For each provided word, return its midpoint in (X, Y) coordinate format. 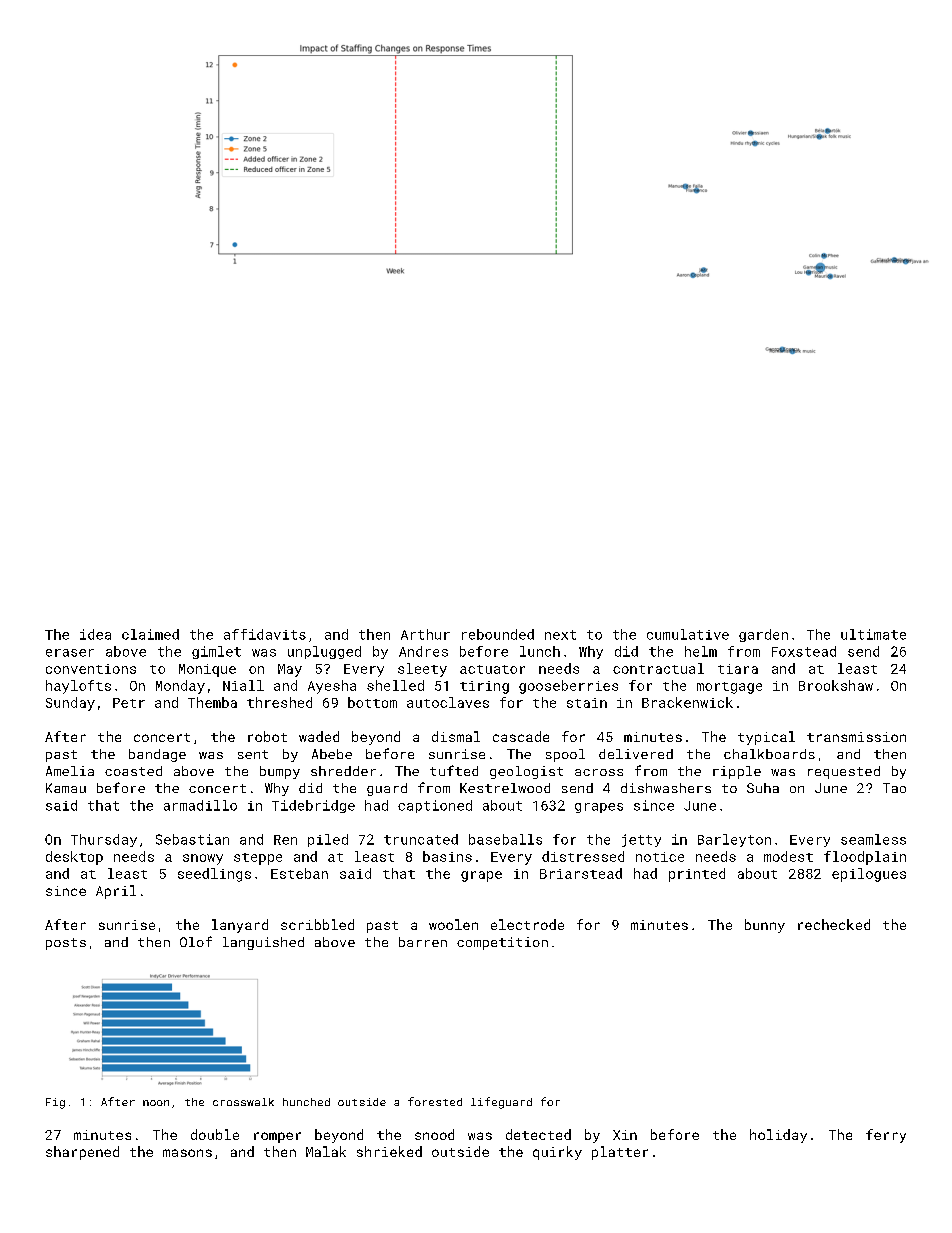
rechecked (834, 924)
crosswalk (243, 1102)
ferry (886, 1136)
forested (435, 1101)
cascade (521, 736)
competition (502, 943)
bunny (765, 926)
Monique (207, 670)
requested (844, 772)
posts (66, 944)
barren (423, 942)
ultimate (873, 634)
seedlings (214, 875)
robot (267, 736)
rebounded (498, 634)
